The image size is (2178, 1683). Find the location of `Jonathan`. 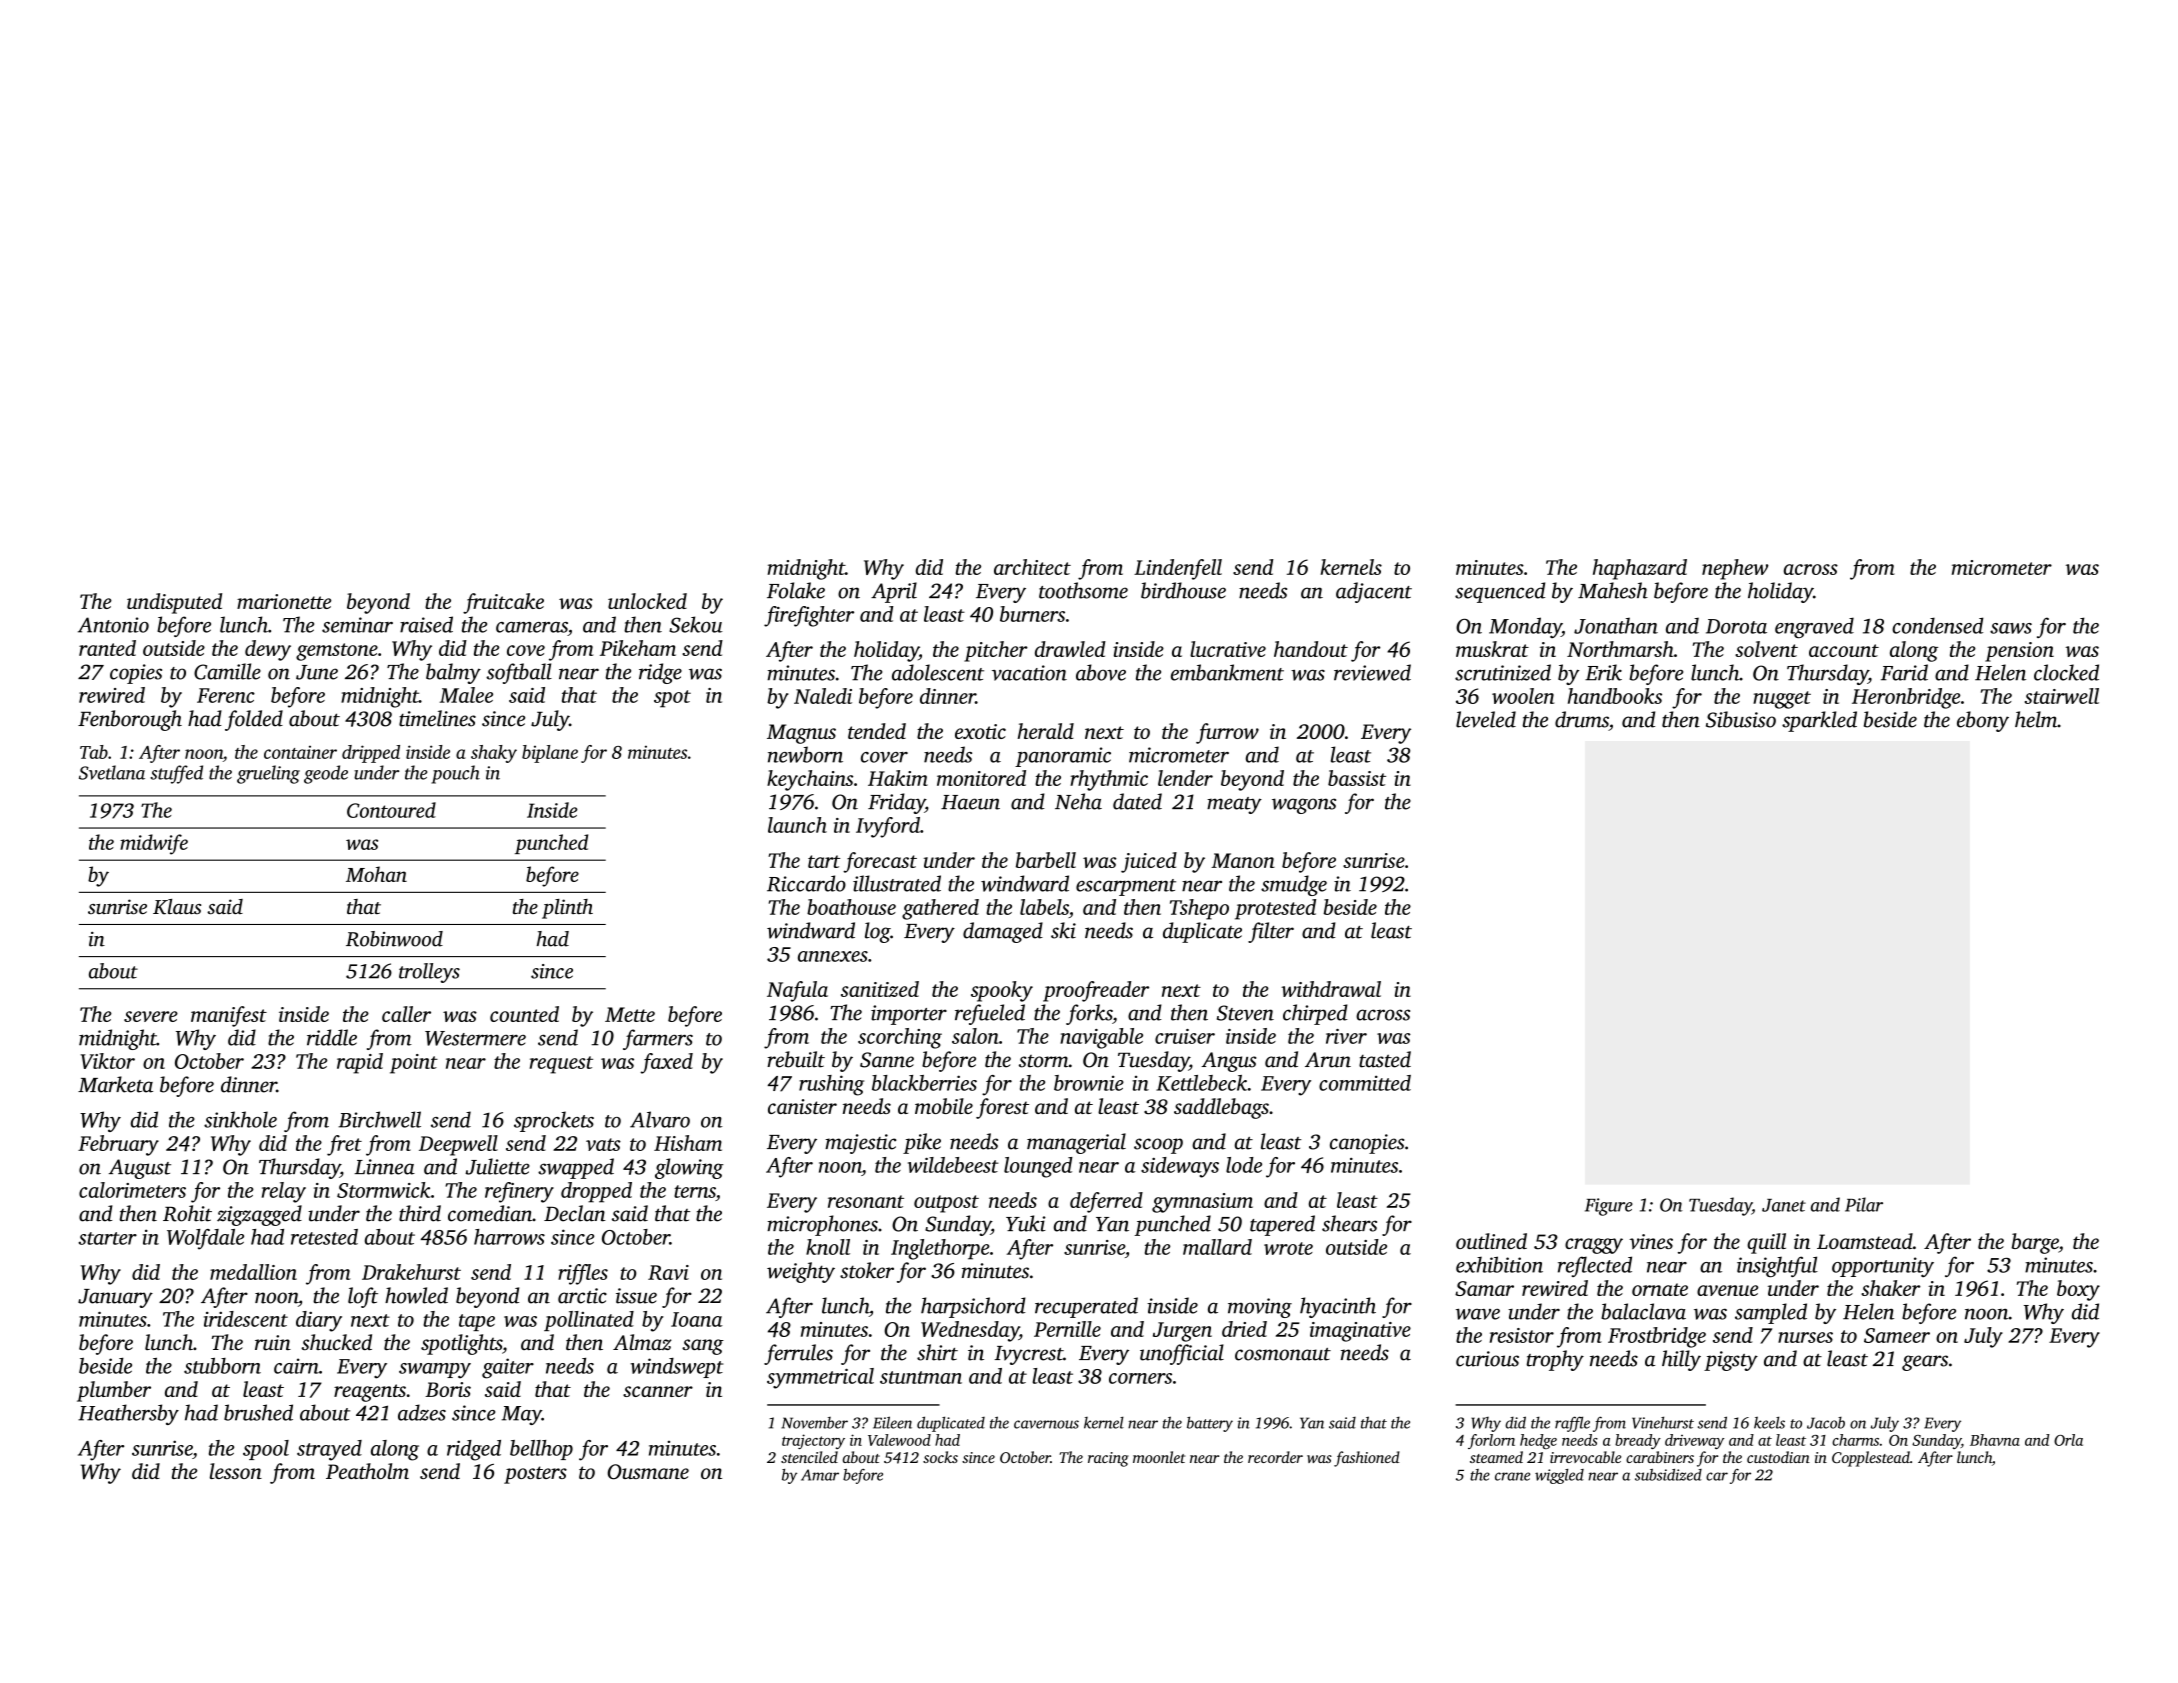

Jonathan is located at coordinates (1616, 625).
